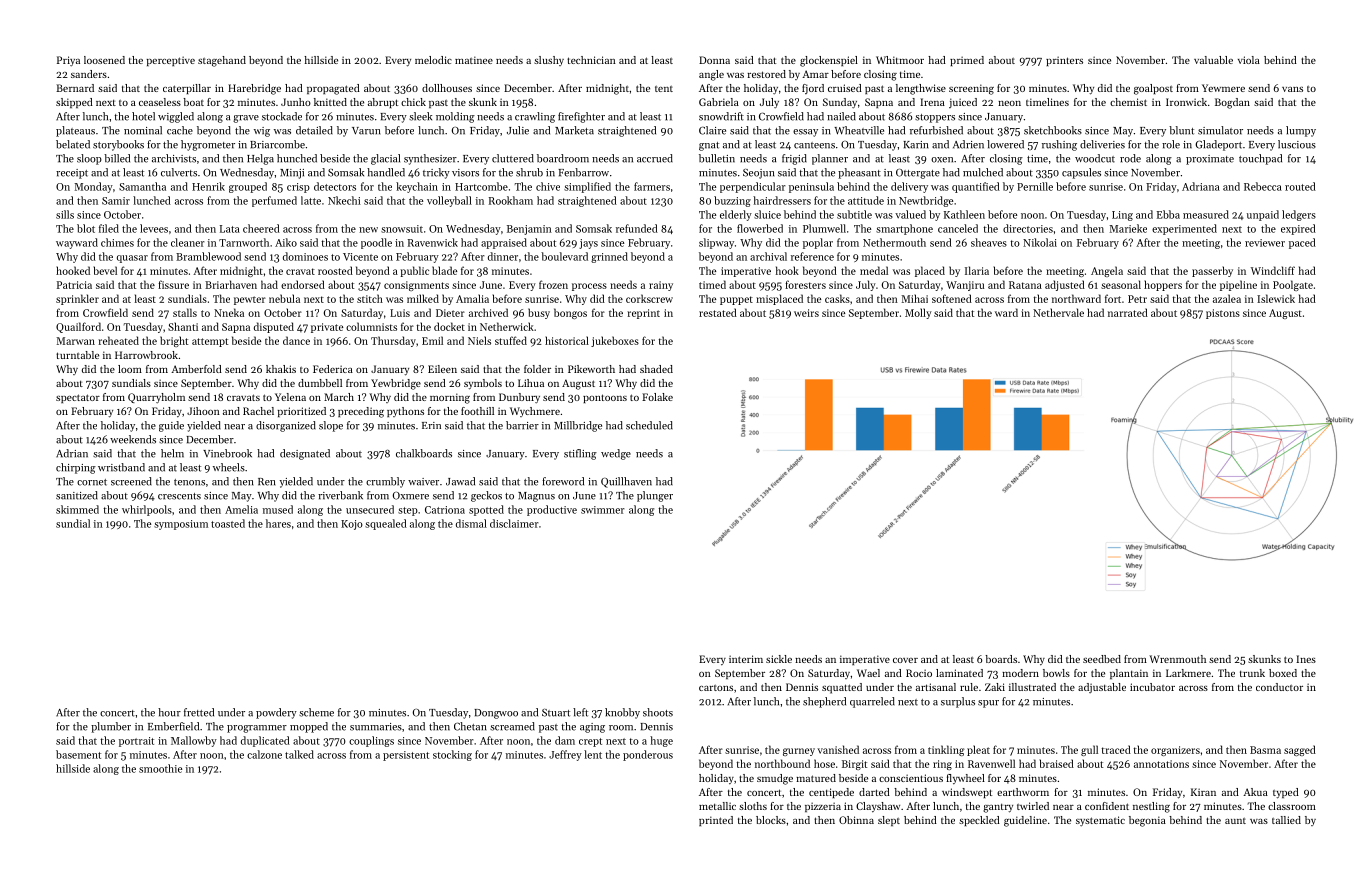  What do you see at coordinates (68, 61) in the screenshot?
I see `Priya` at bounding box center [68, 61].
